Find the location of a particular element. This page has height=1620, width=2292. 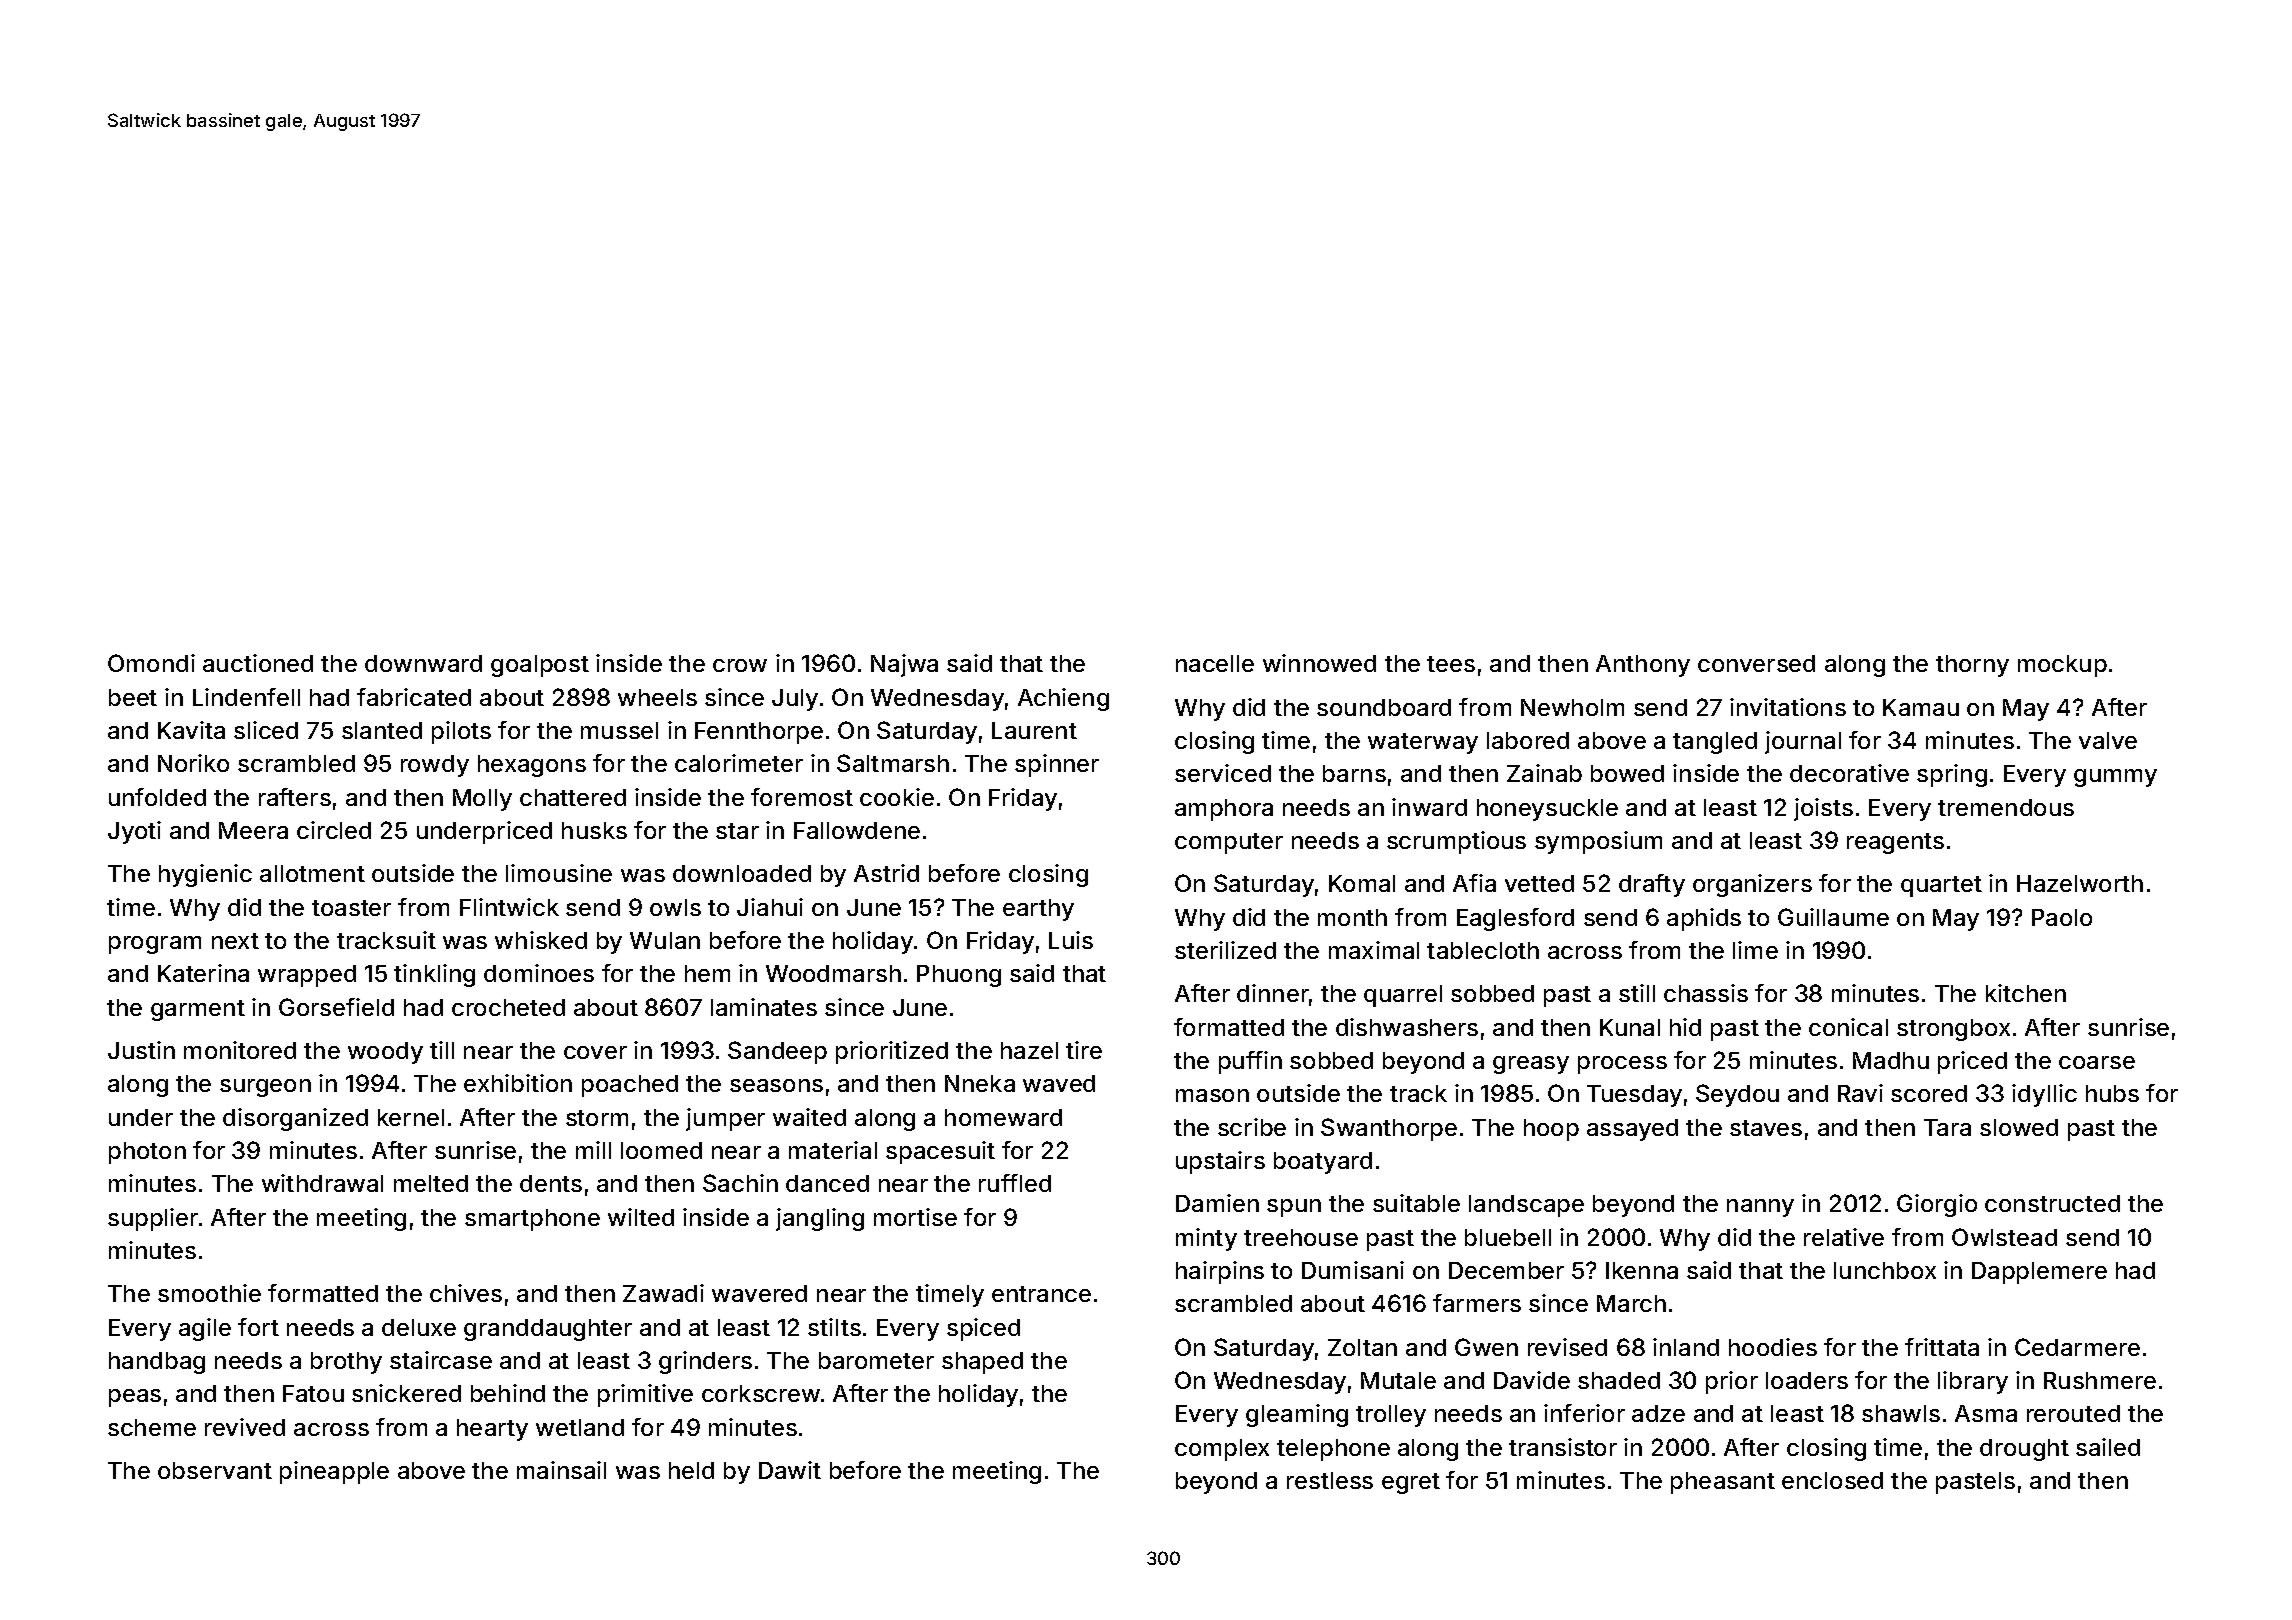

joists is located at coordinates (1823, 809).
